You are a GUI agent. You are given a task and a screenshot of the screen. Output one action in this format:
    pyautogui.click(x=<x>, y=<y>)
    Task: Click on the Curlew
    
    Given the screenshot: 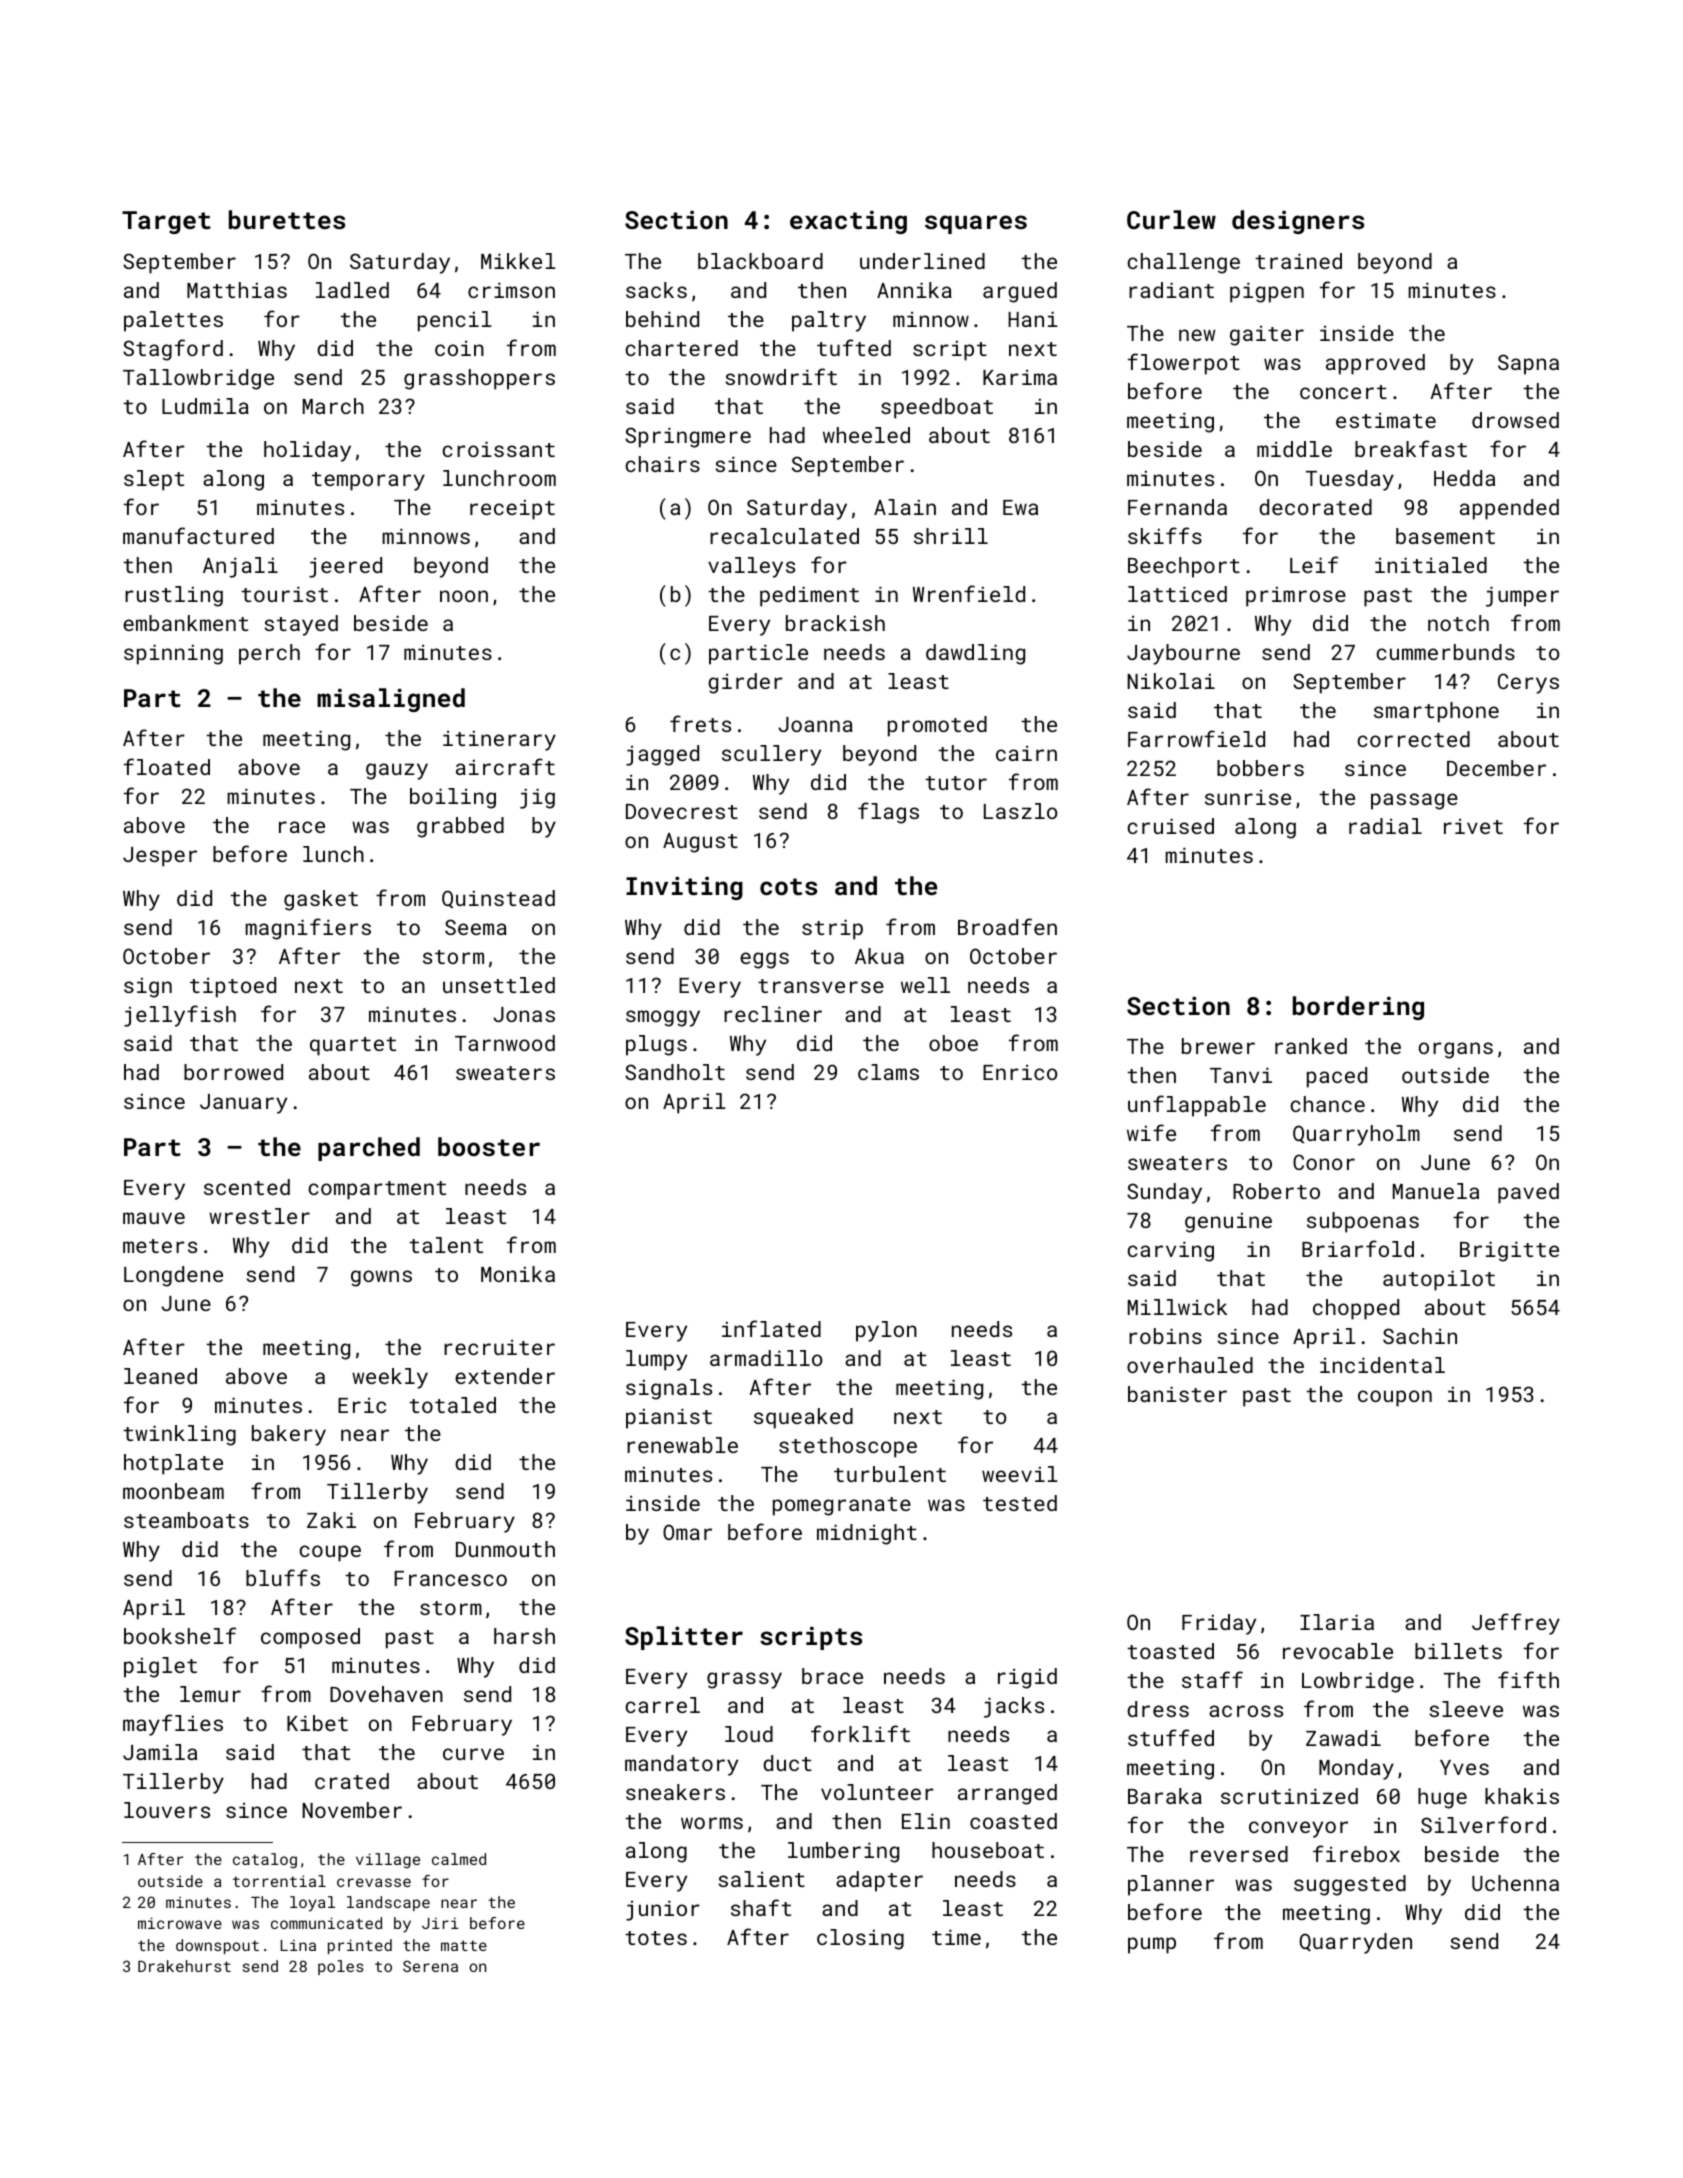 What is the action you would take?
    pyautogui.click(x=1171, y=219)
